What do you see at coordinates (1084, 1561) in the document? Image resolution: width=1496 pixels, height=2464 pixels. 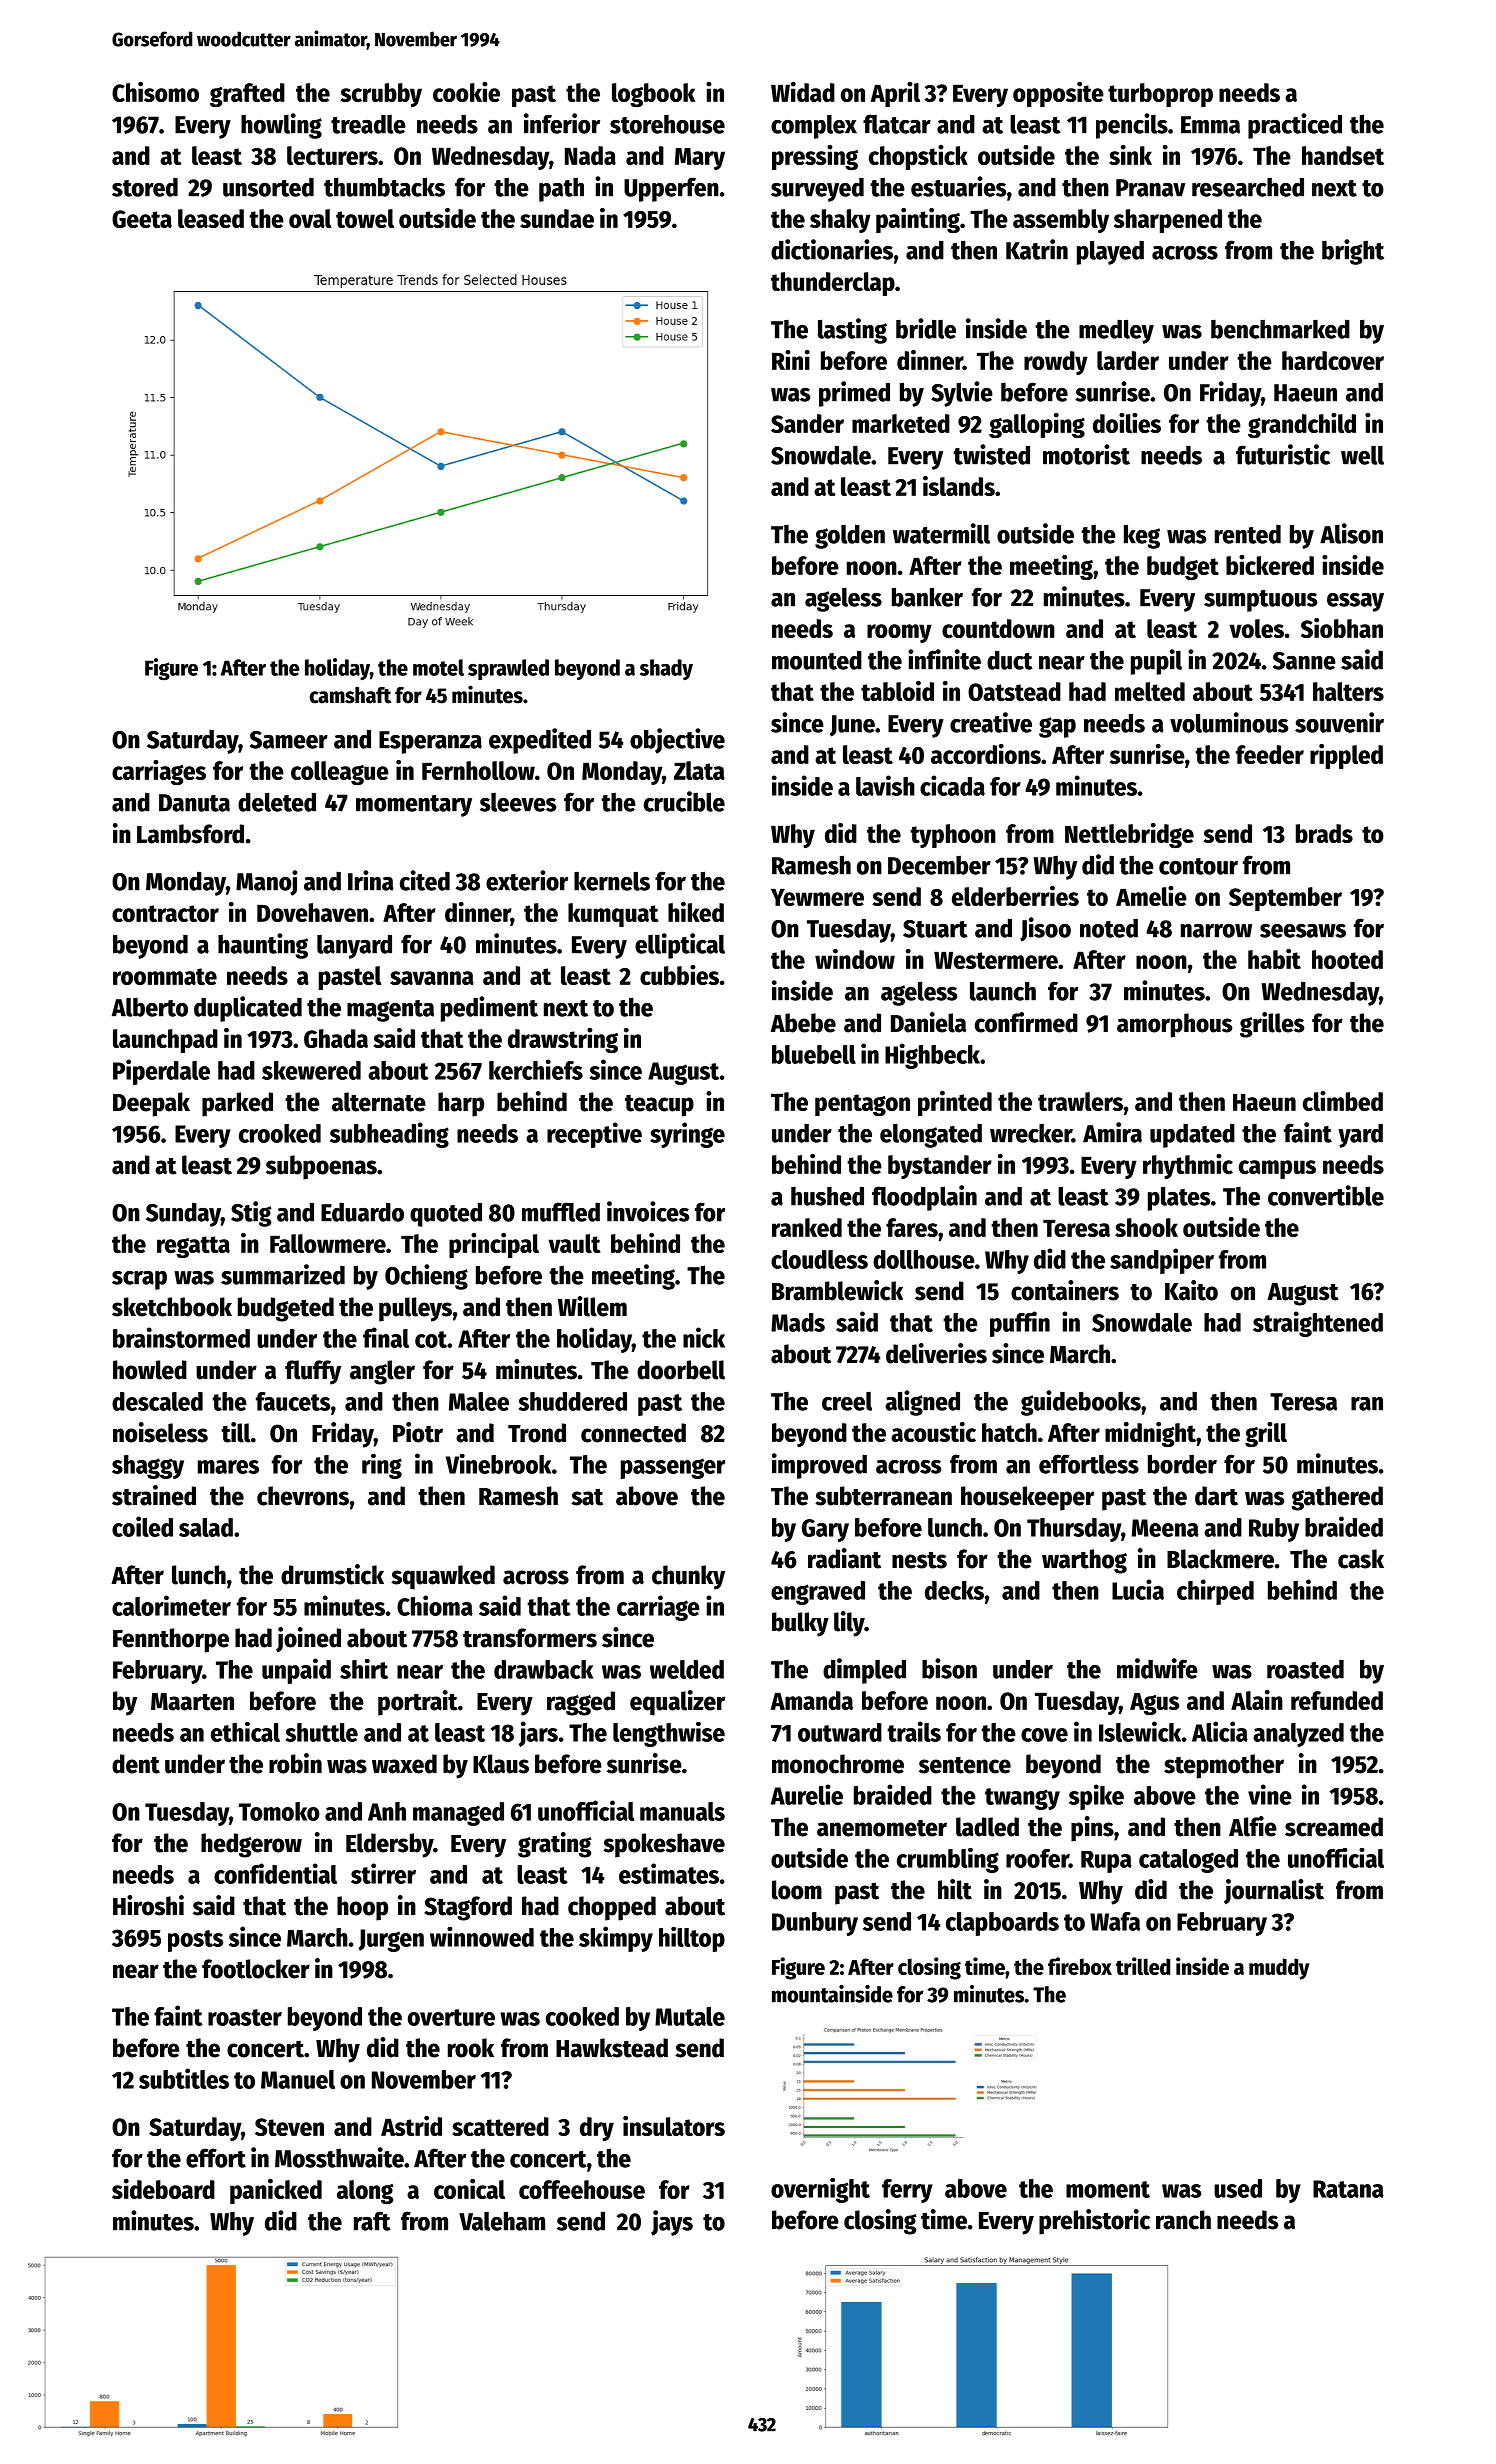 I see `warthog` at bounding box center [1084, 1561].
